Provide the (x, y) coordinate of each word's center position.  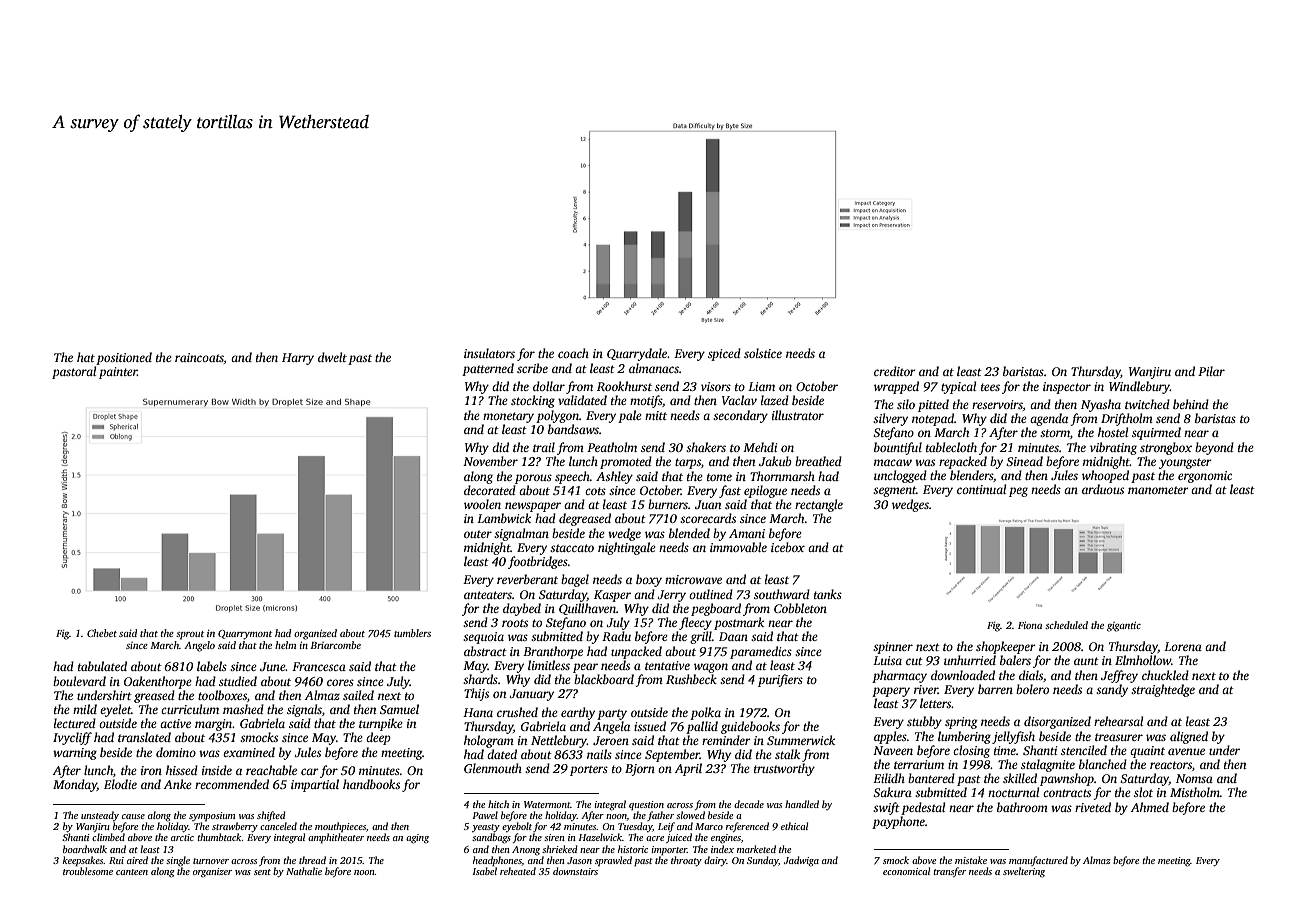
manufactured (1038, 861)
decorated (490, 490)
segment (894, 491)
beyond (1214, 448)
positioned (124, 358)
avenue (1186, 751)
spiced (724, 354)
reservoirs (997, 404)
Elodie (120, 784)
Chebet (102, 633)
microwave (693, 579)
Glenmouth (493, 768)
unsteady (100, 816)
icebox (788, 547)
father (660, 816)
